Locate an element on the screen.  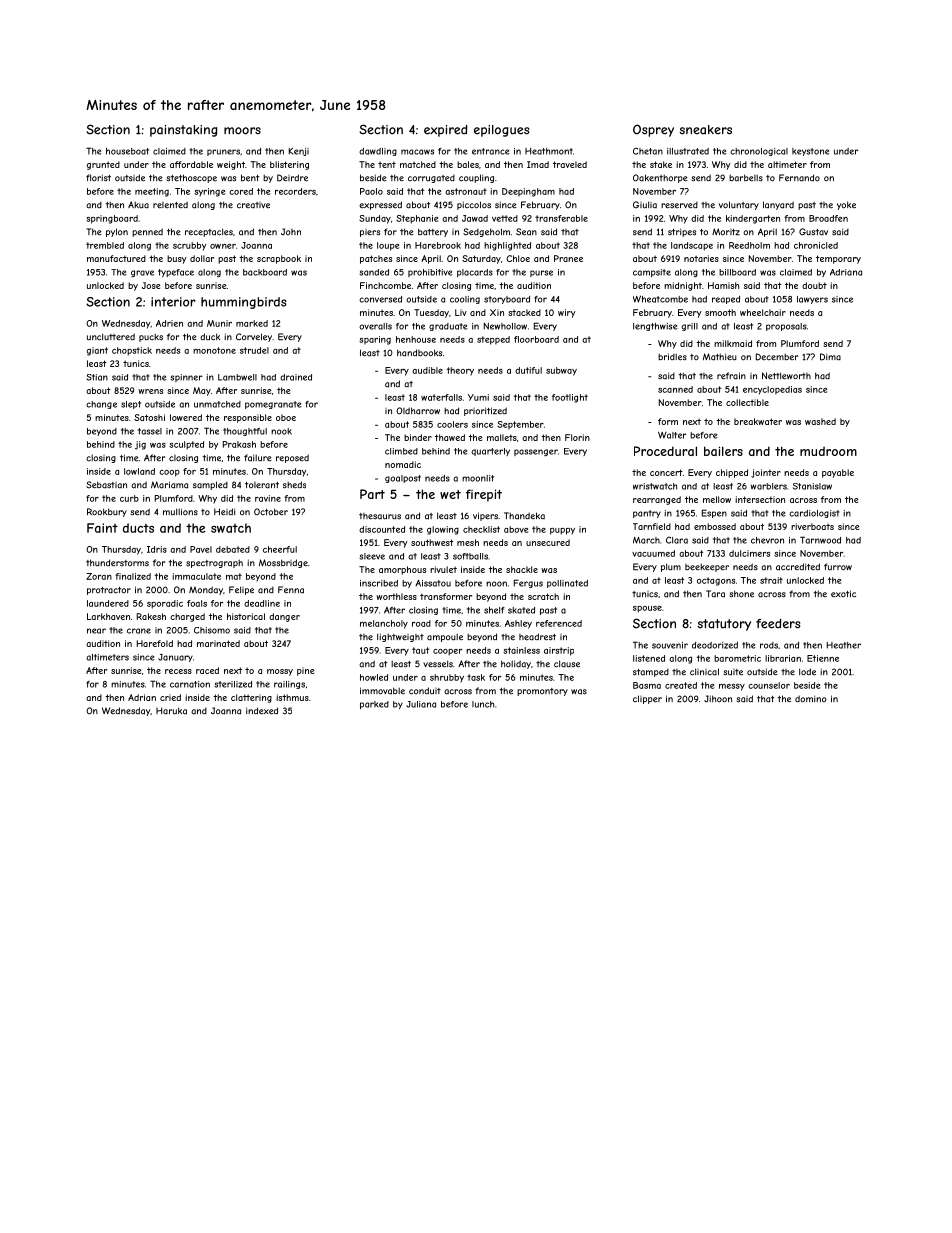
expired is located at coordinates (445, 131).
